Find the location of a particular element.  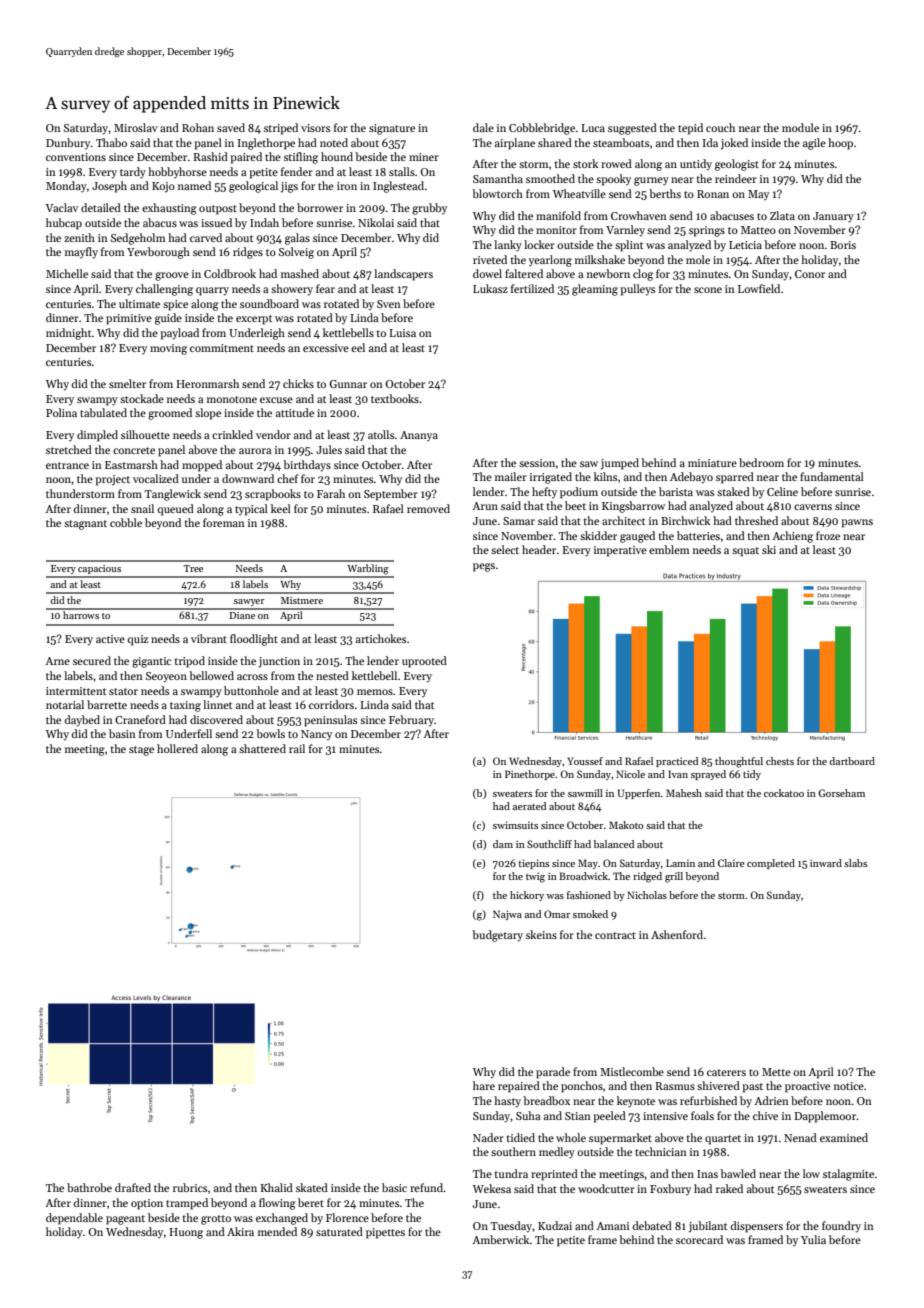

debated is located at coordinates (652, 1225).
